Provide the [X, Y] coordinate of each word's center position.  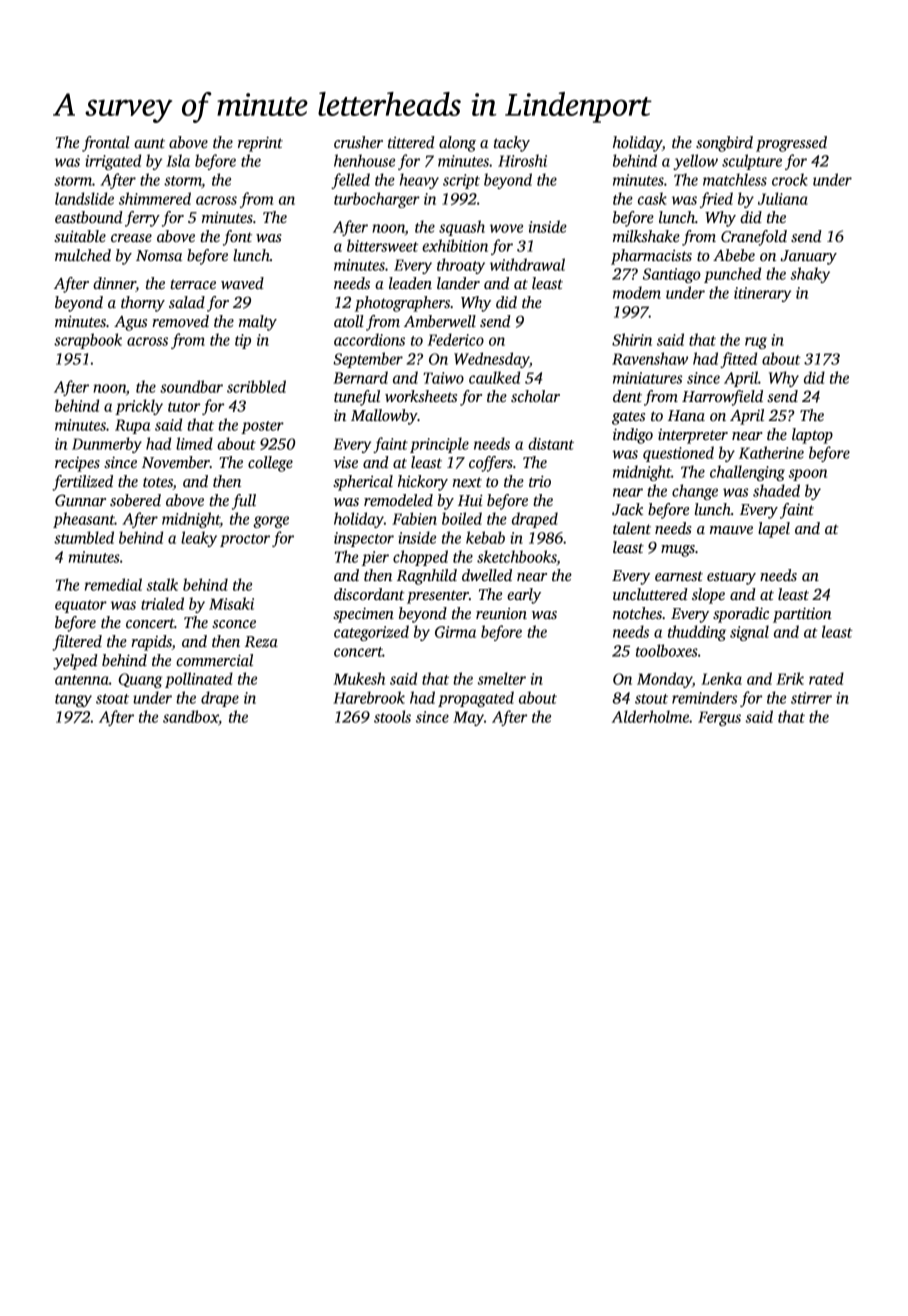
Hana [686, 415]
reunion [501, 613]
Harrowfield [722, 398]
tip [243, 341]
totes [158, 483]
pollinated [199, 680]
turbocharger [377, 200]
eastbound [89, 217]
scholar [535, 396]
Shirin [632, 339]
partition [802, 615]
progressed [791, 144]
